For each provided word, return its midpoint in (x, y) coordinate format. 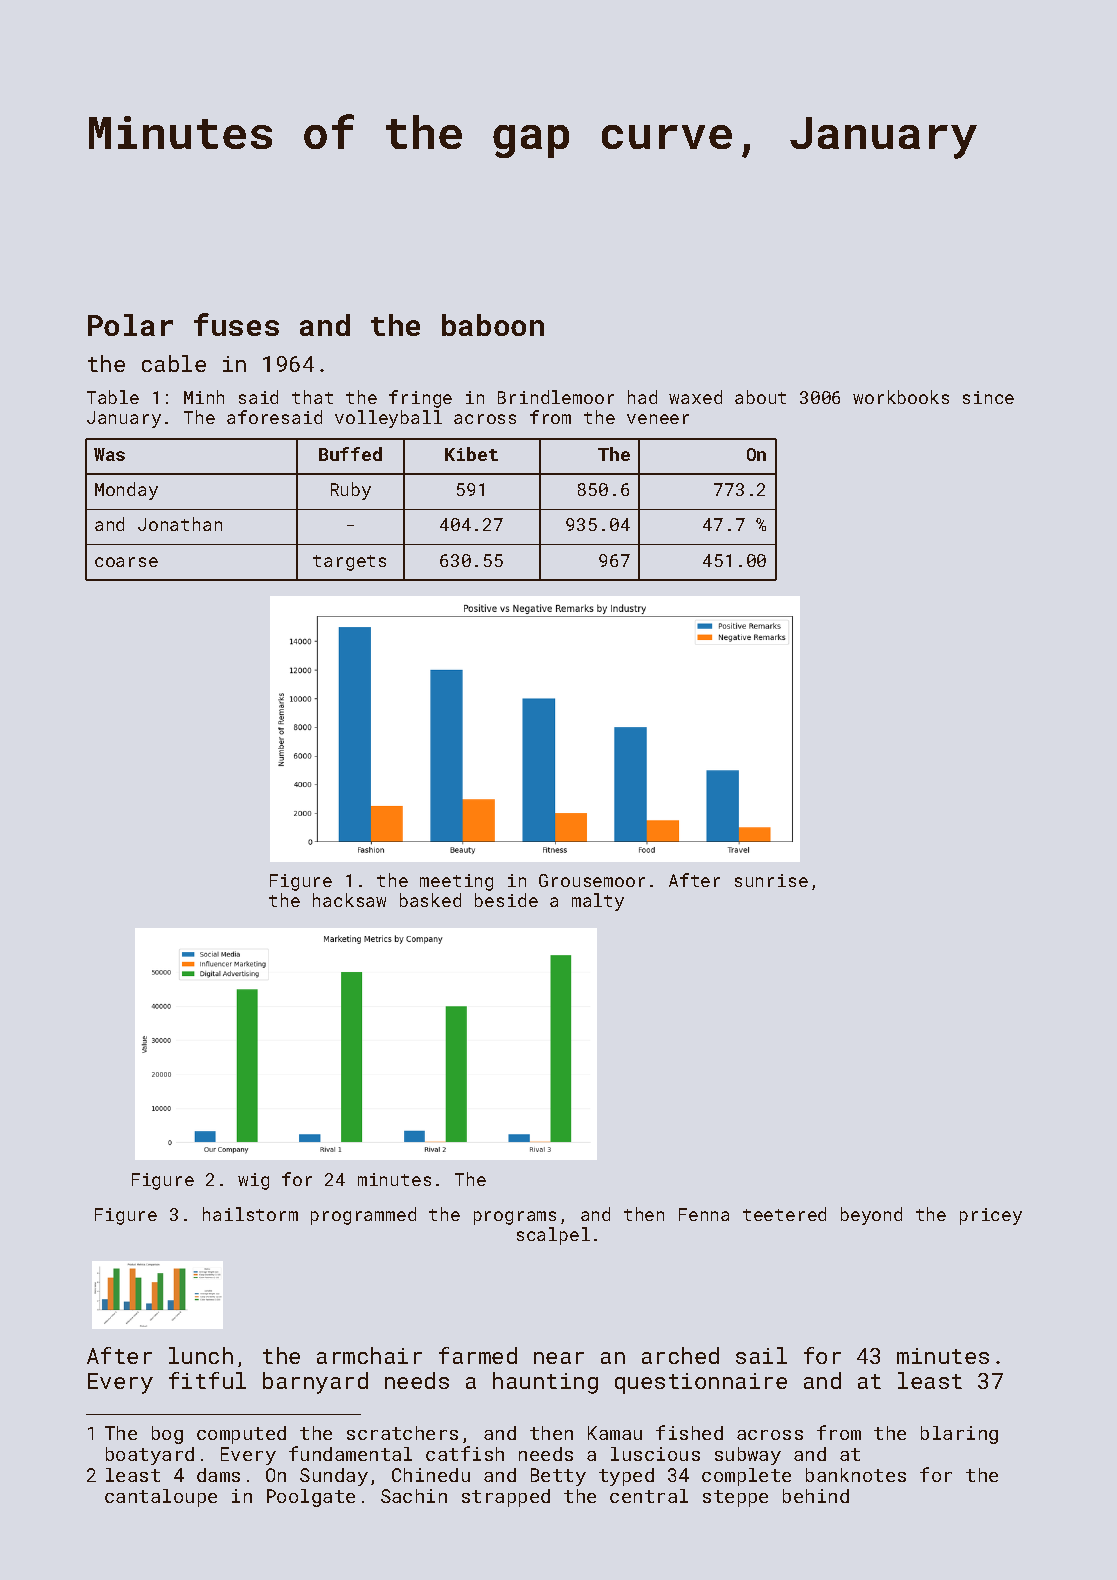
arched (680, 1355)
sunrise (771, 880)
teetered (784, 1214)
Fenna (704, 1214)
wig (253, 1181)
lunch (201, 1355)
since (988, 397)
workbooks (901, 397)
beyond (871, 1216)
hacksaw (349, 900)
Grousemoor (592, 880)
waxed (695, 397)
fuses (236, 324)
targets (349, 563)
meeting (456, 882)
